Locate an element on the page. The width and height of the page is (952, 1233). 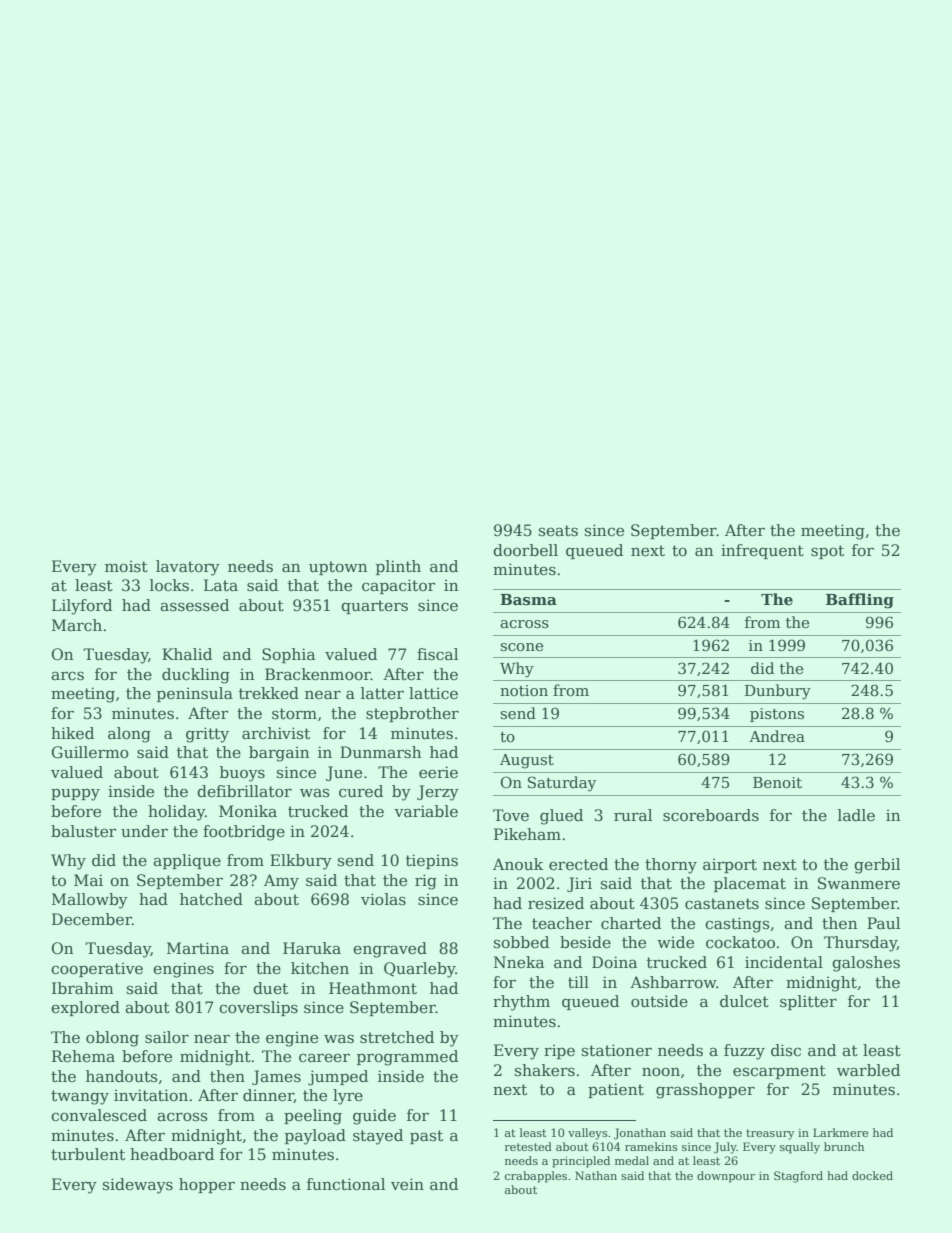
coverslips is located at coordinates (258, 1008).
